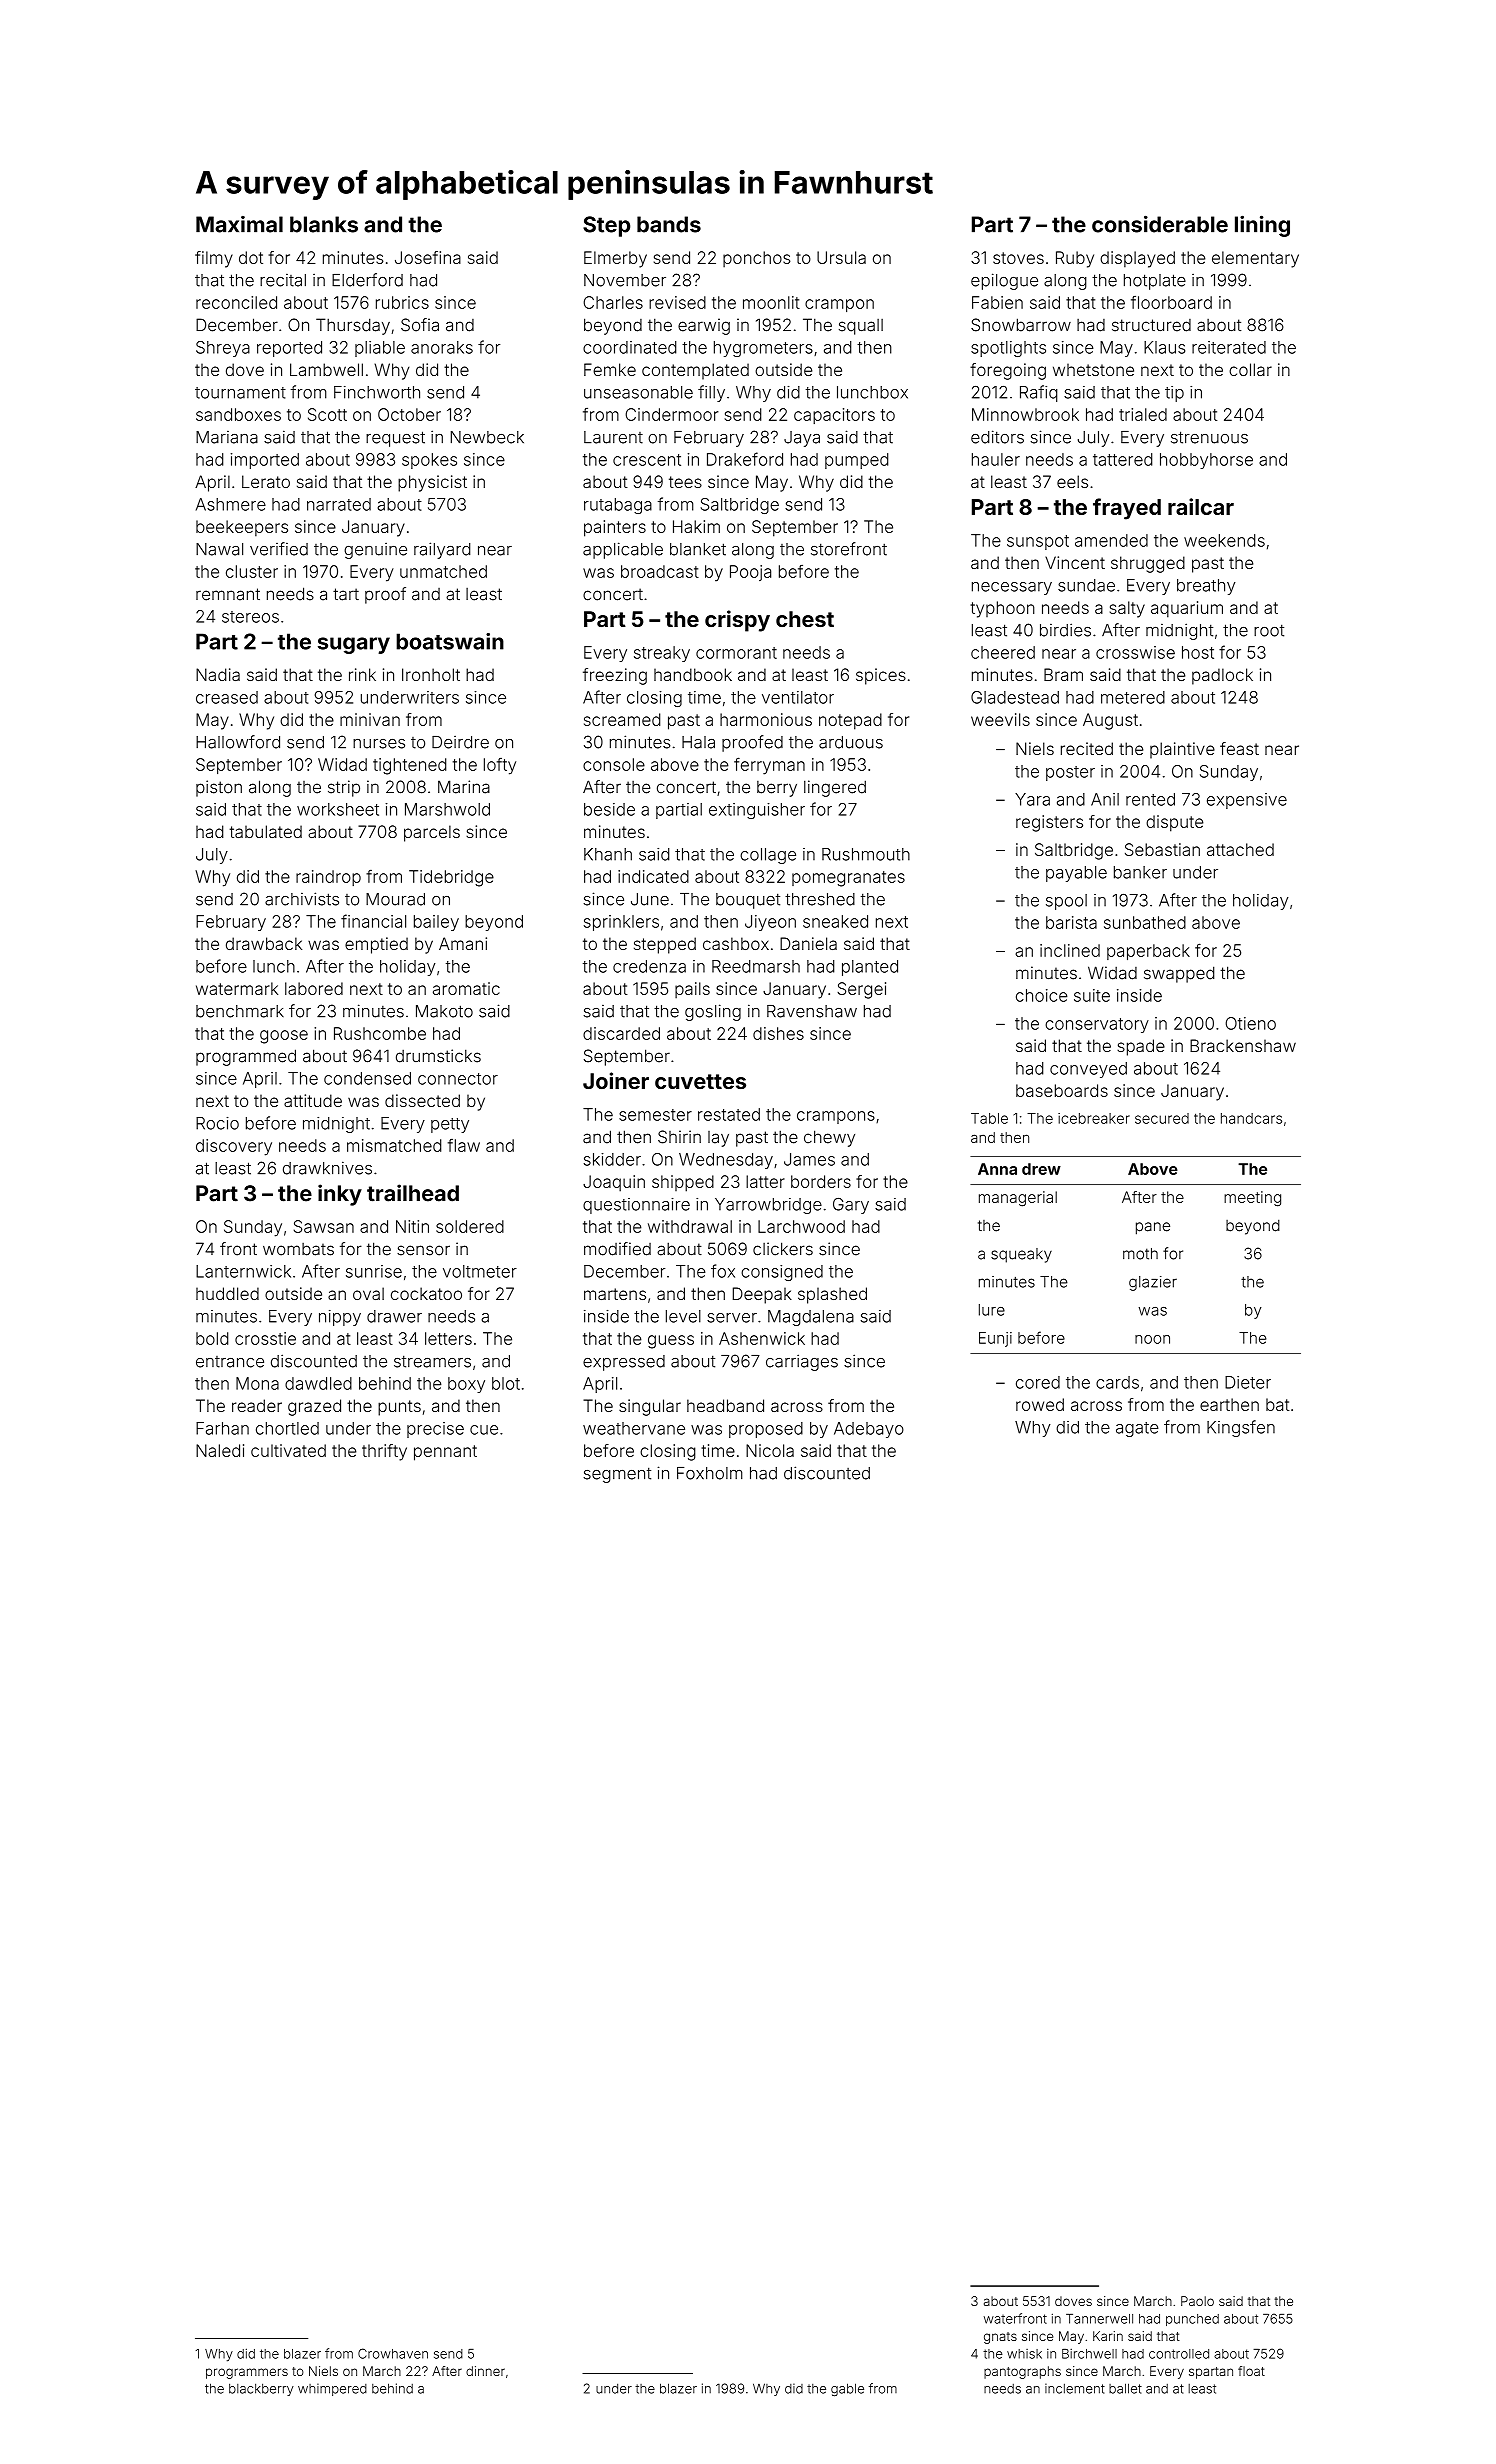 This page has width=1496, height=2464. Describe the element at coordinates (856, 461) in the page. I see `pumped` at that location.
